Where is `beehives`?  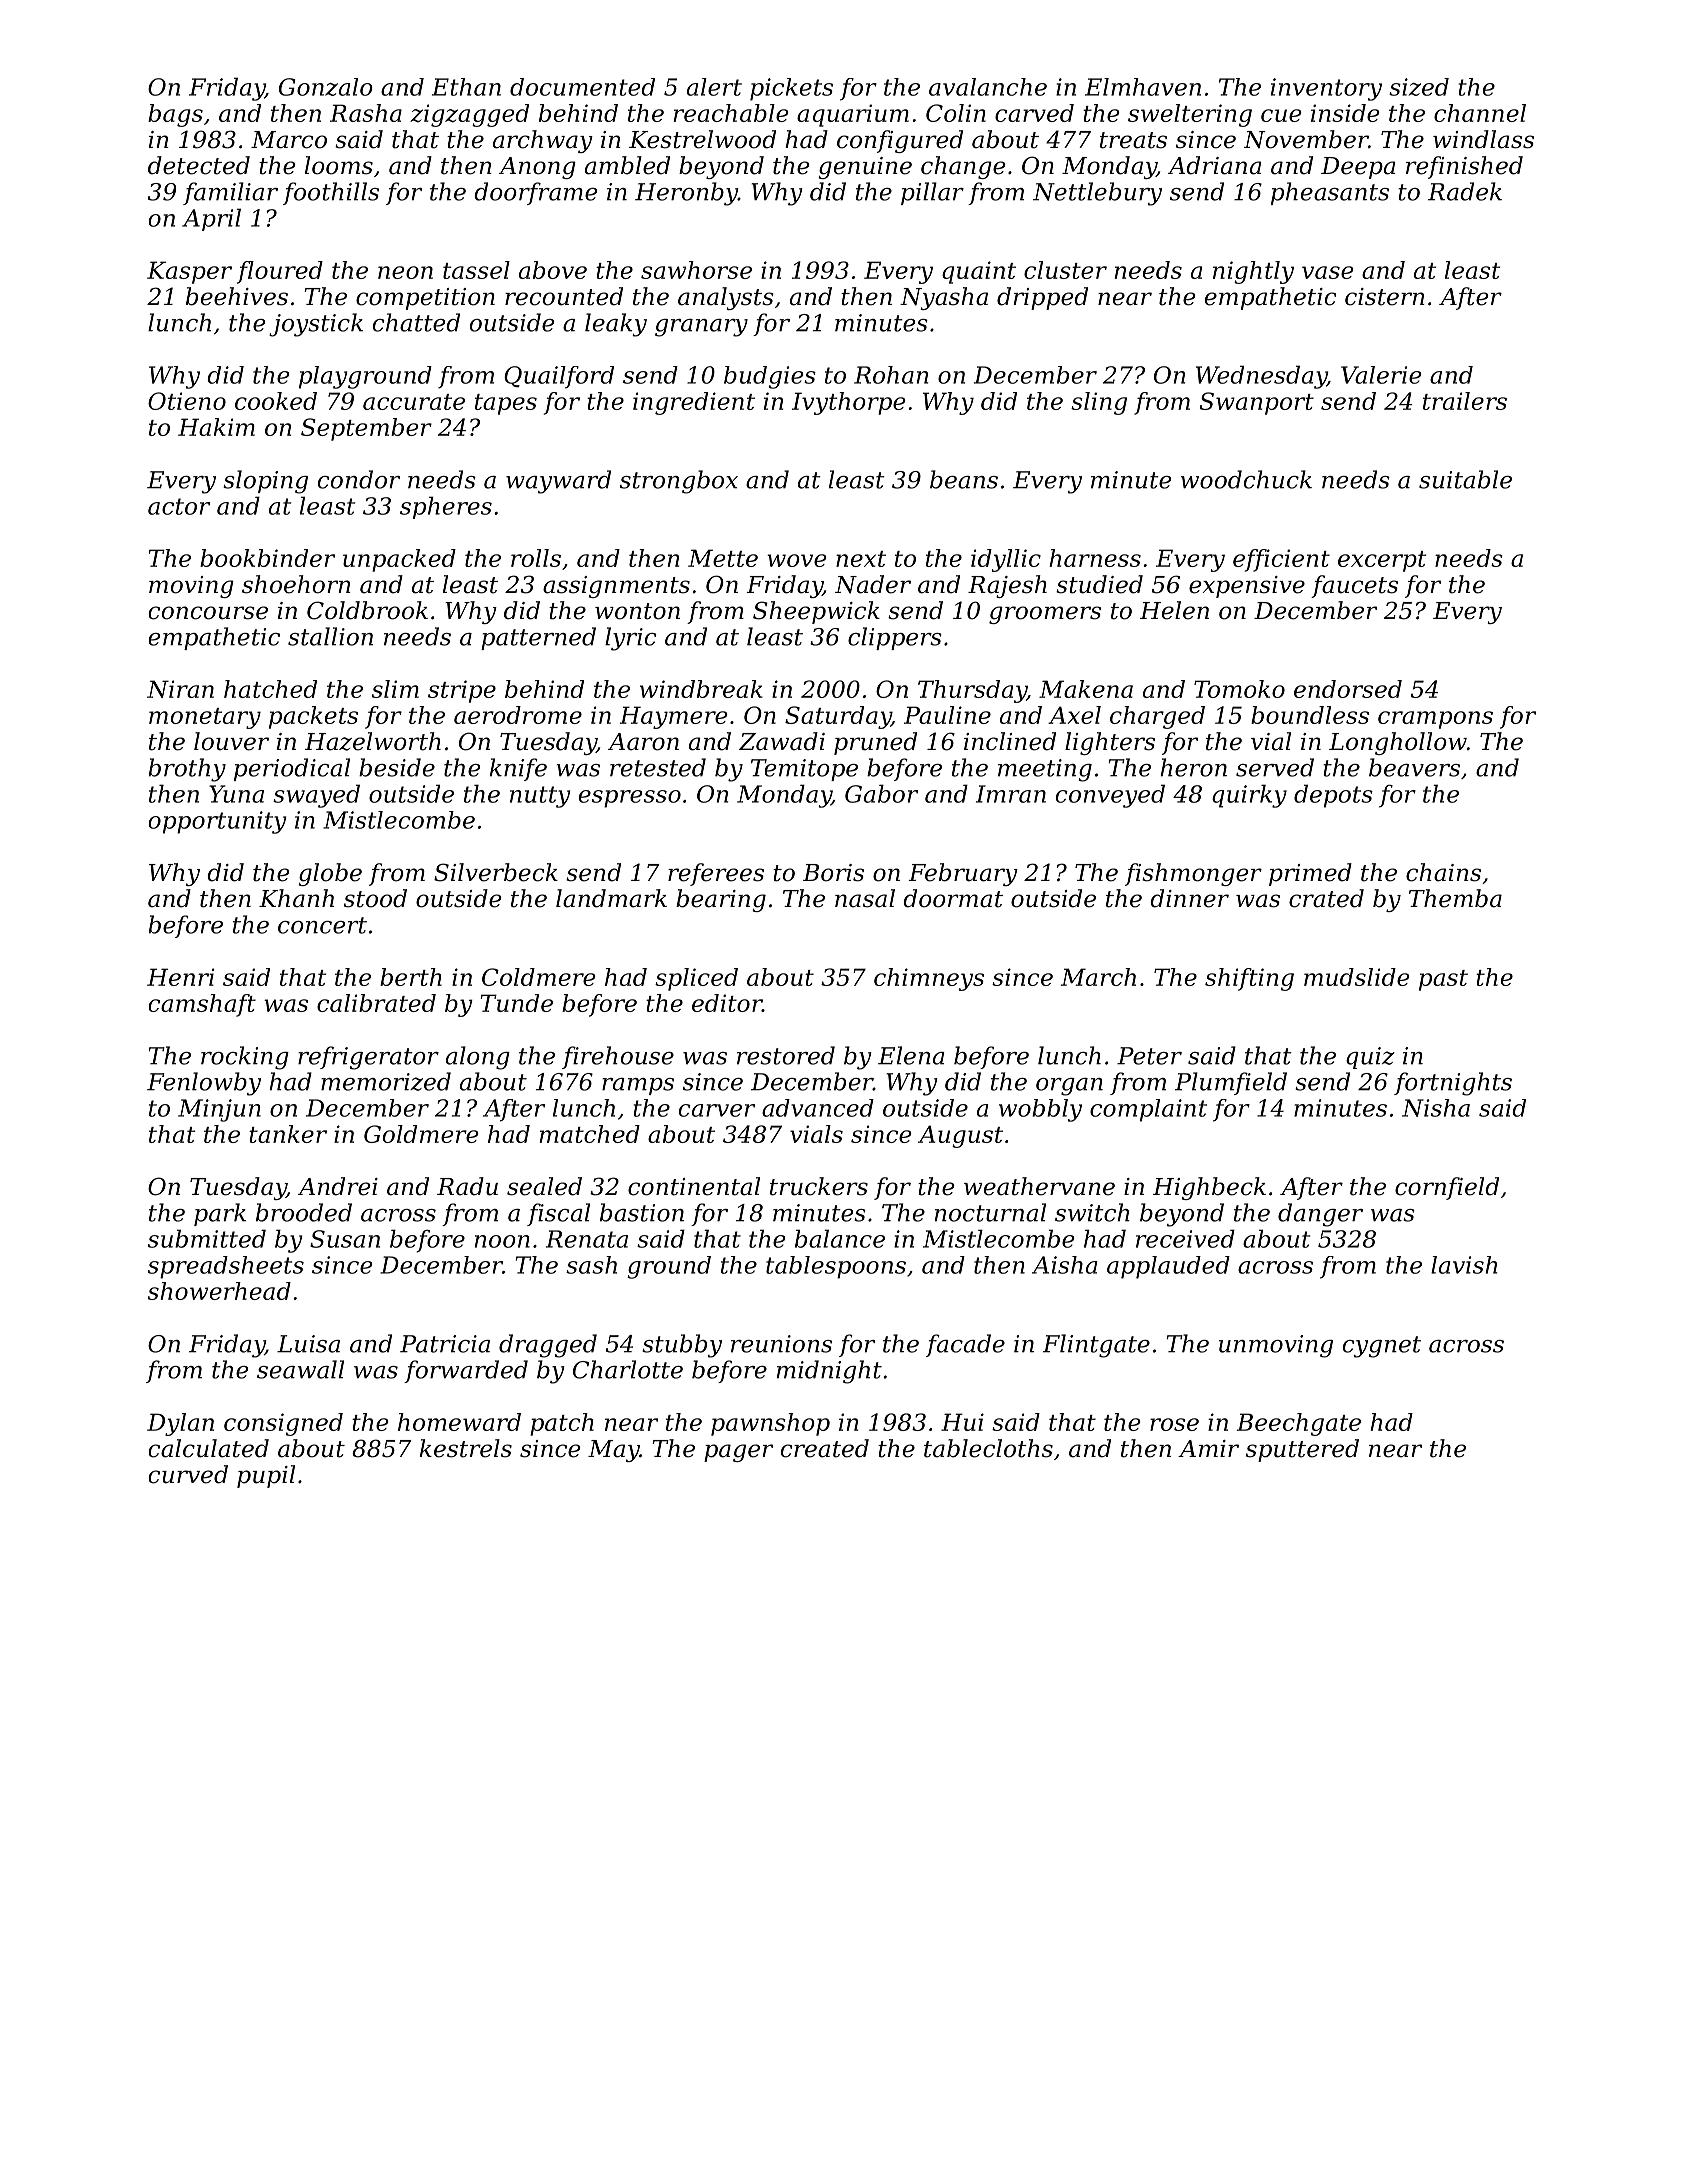
beehives is located at coordinates (237, 296).
